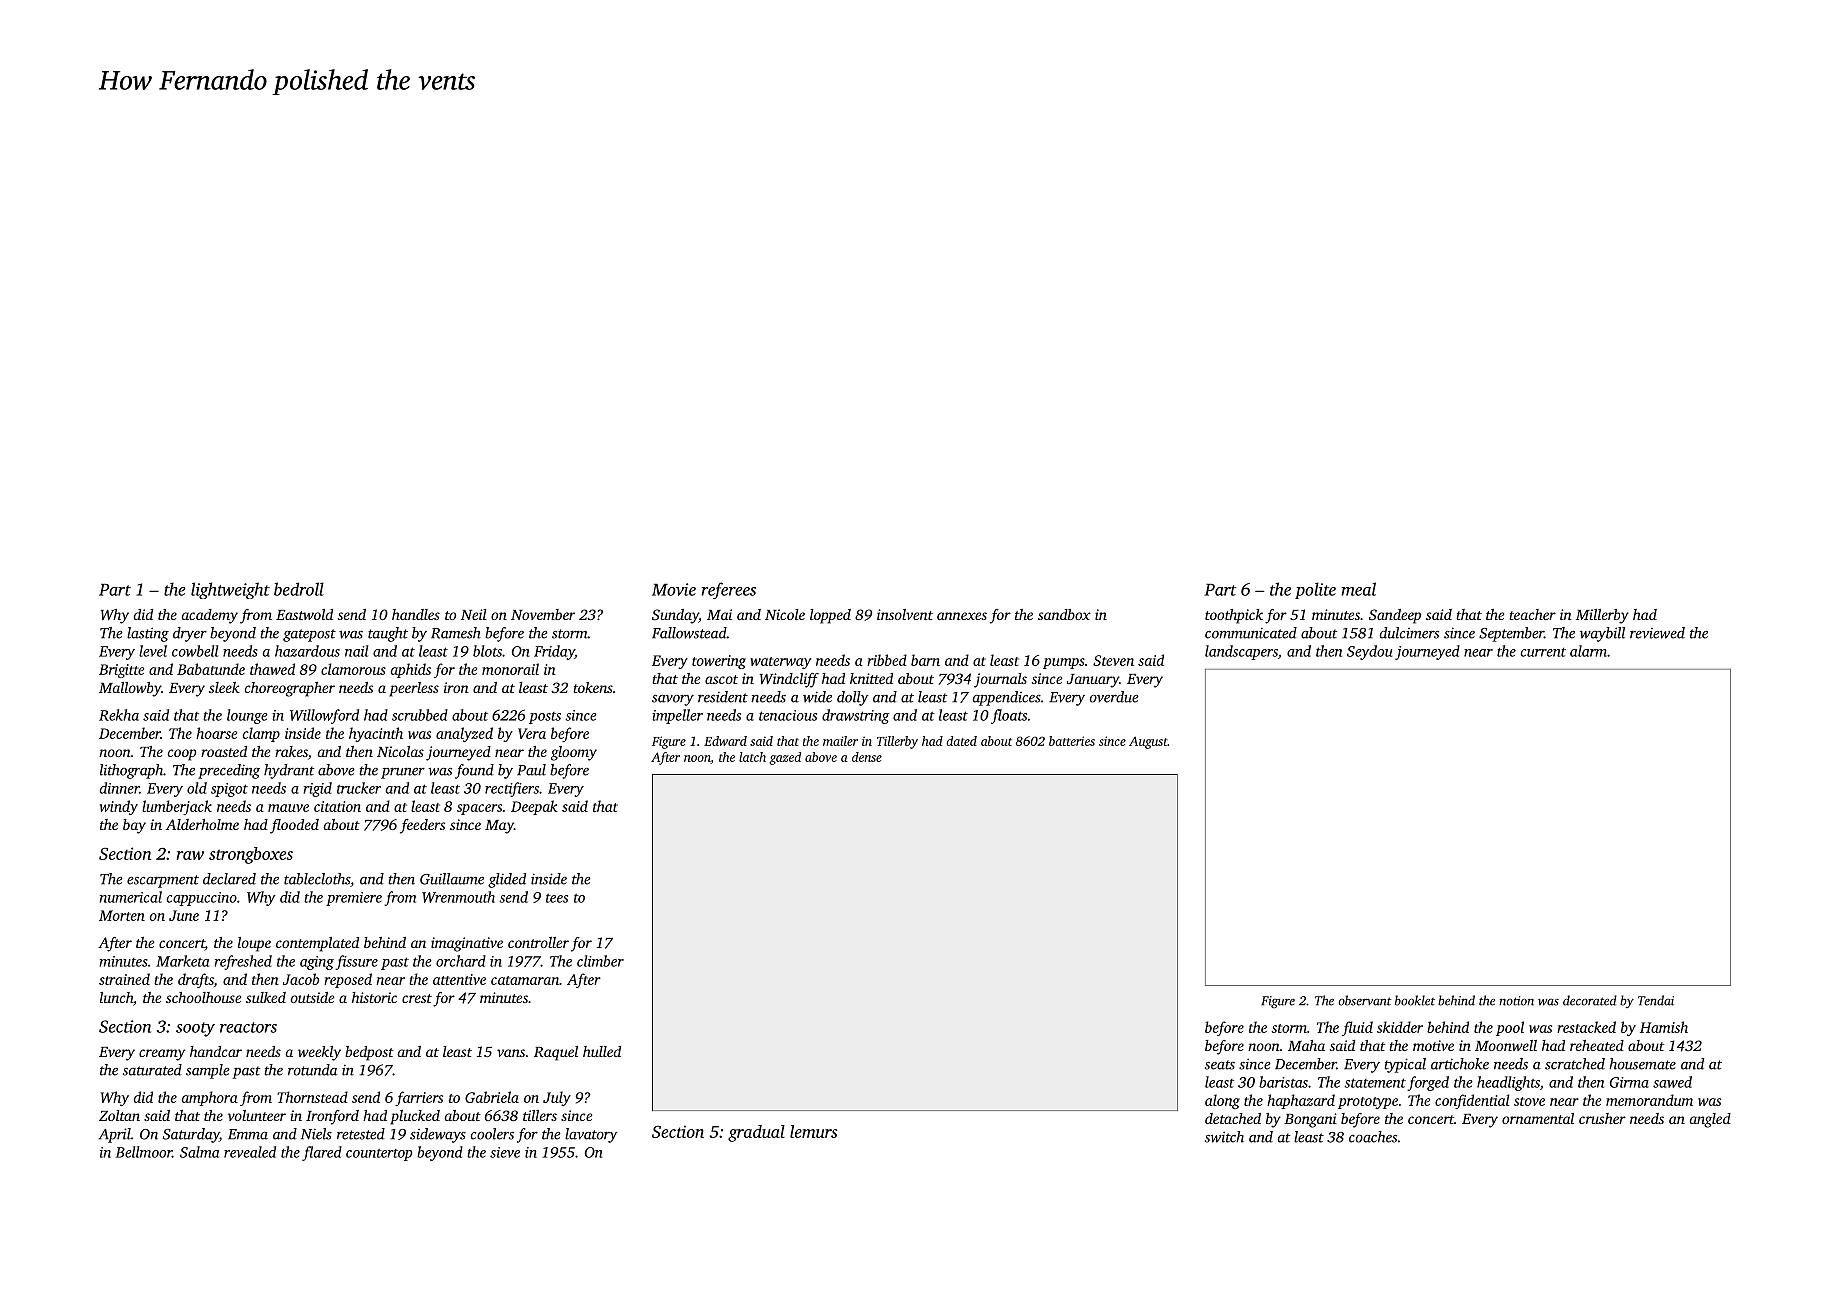 This screenshot has height=1294, width=1830. Describe the element at coordinates (1064, 614) in the screenshot. I see `sandbox` at that location.
